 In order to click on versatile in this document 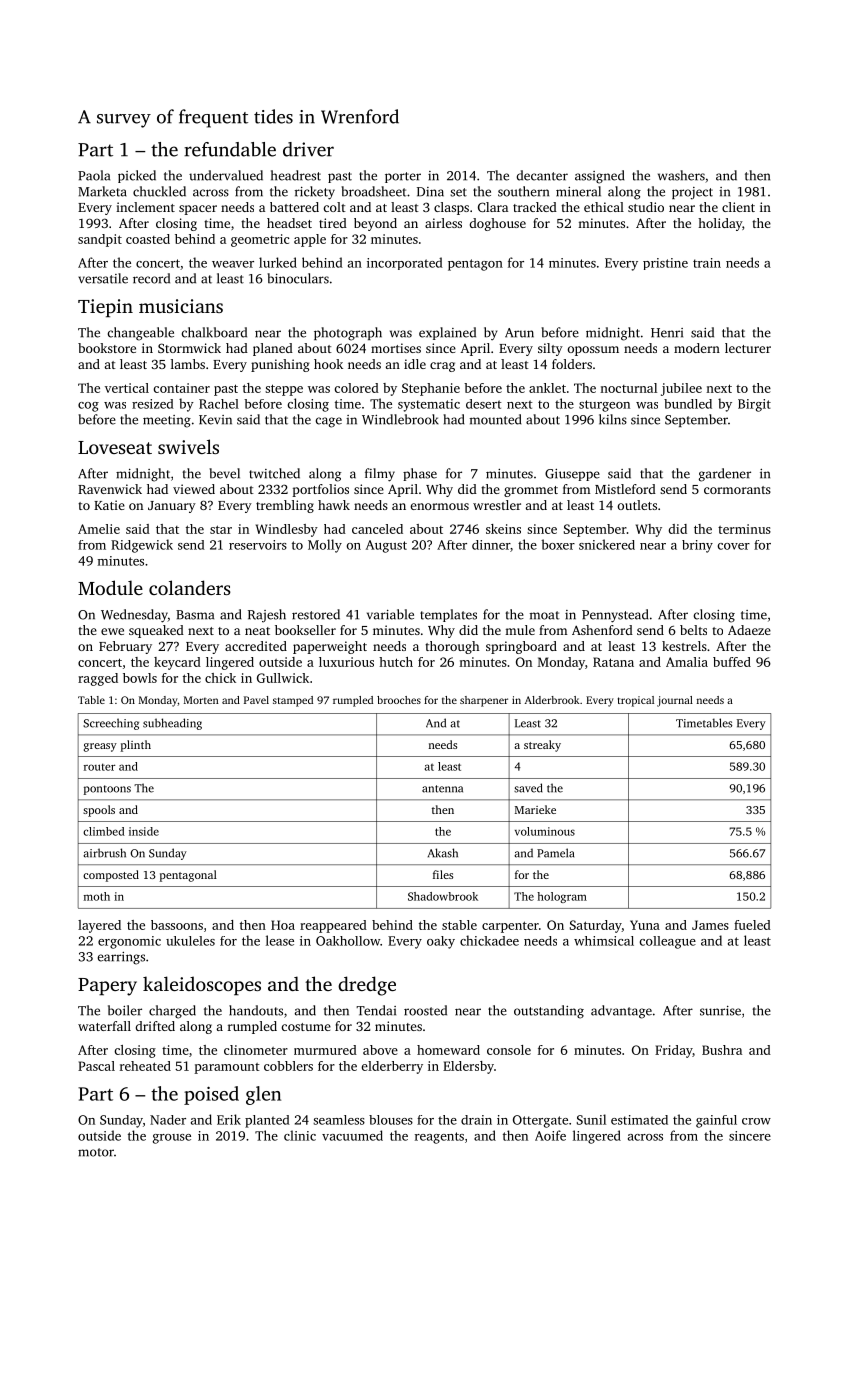, I will do `click(103, 278)`.
